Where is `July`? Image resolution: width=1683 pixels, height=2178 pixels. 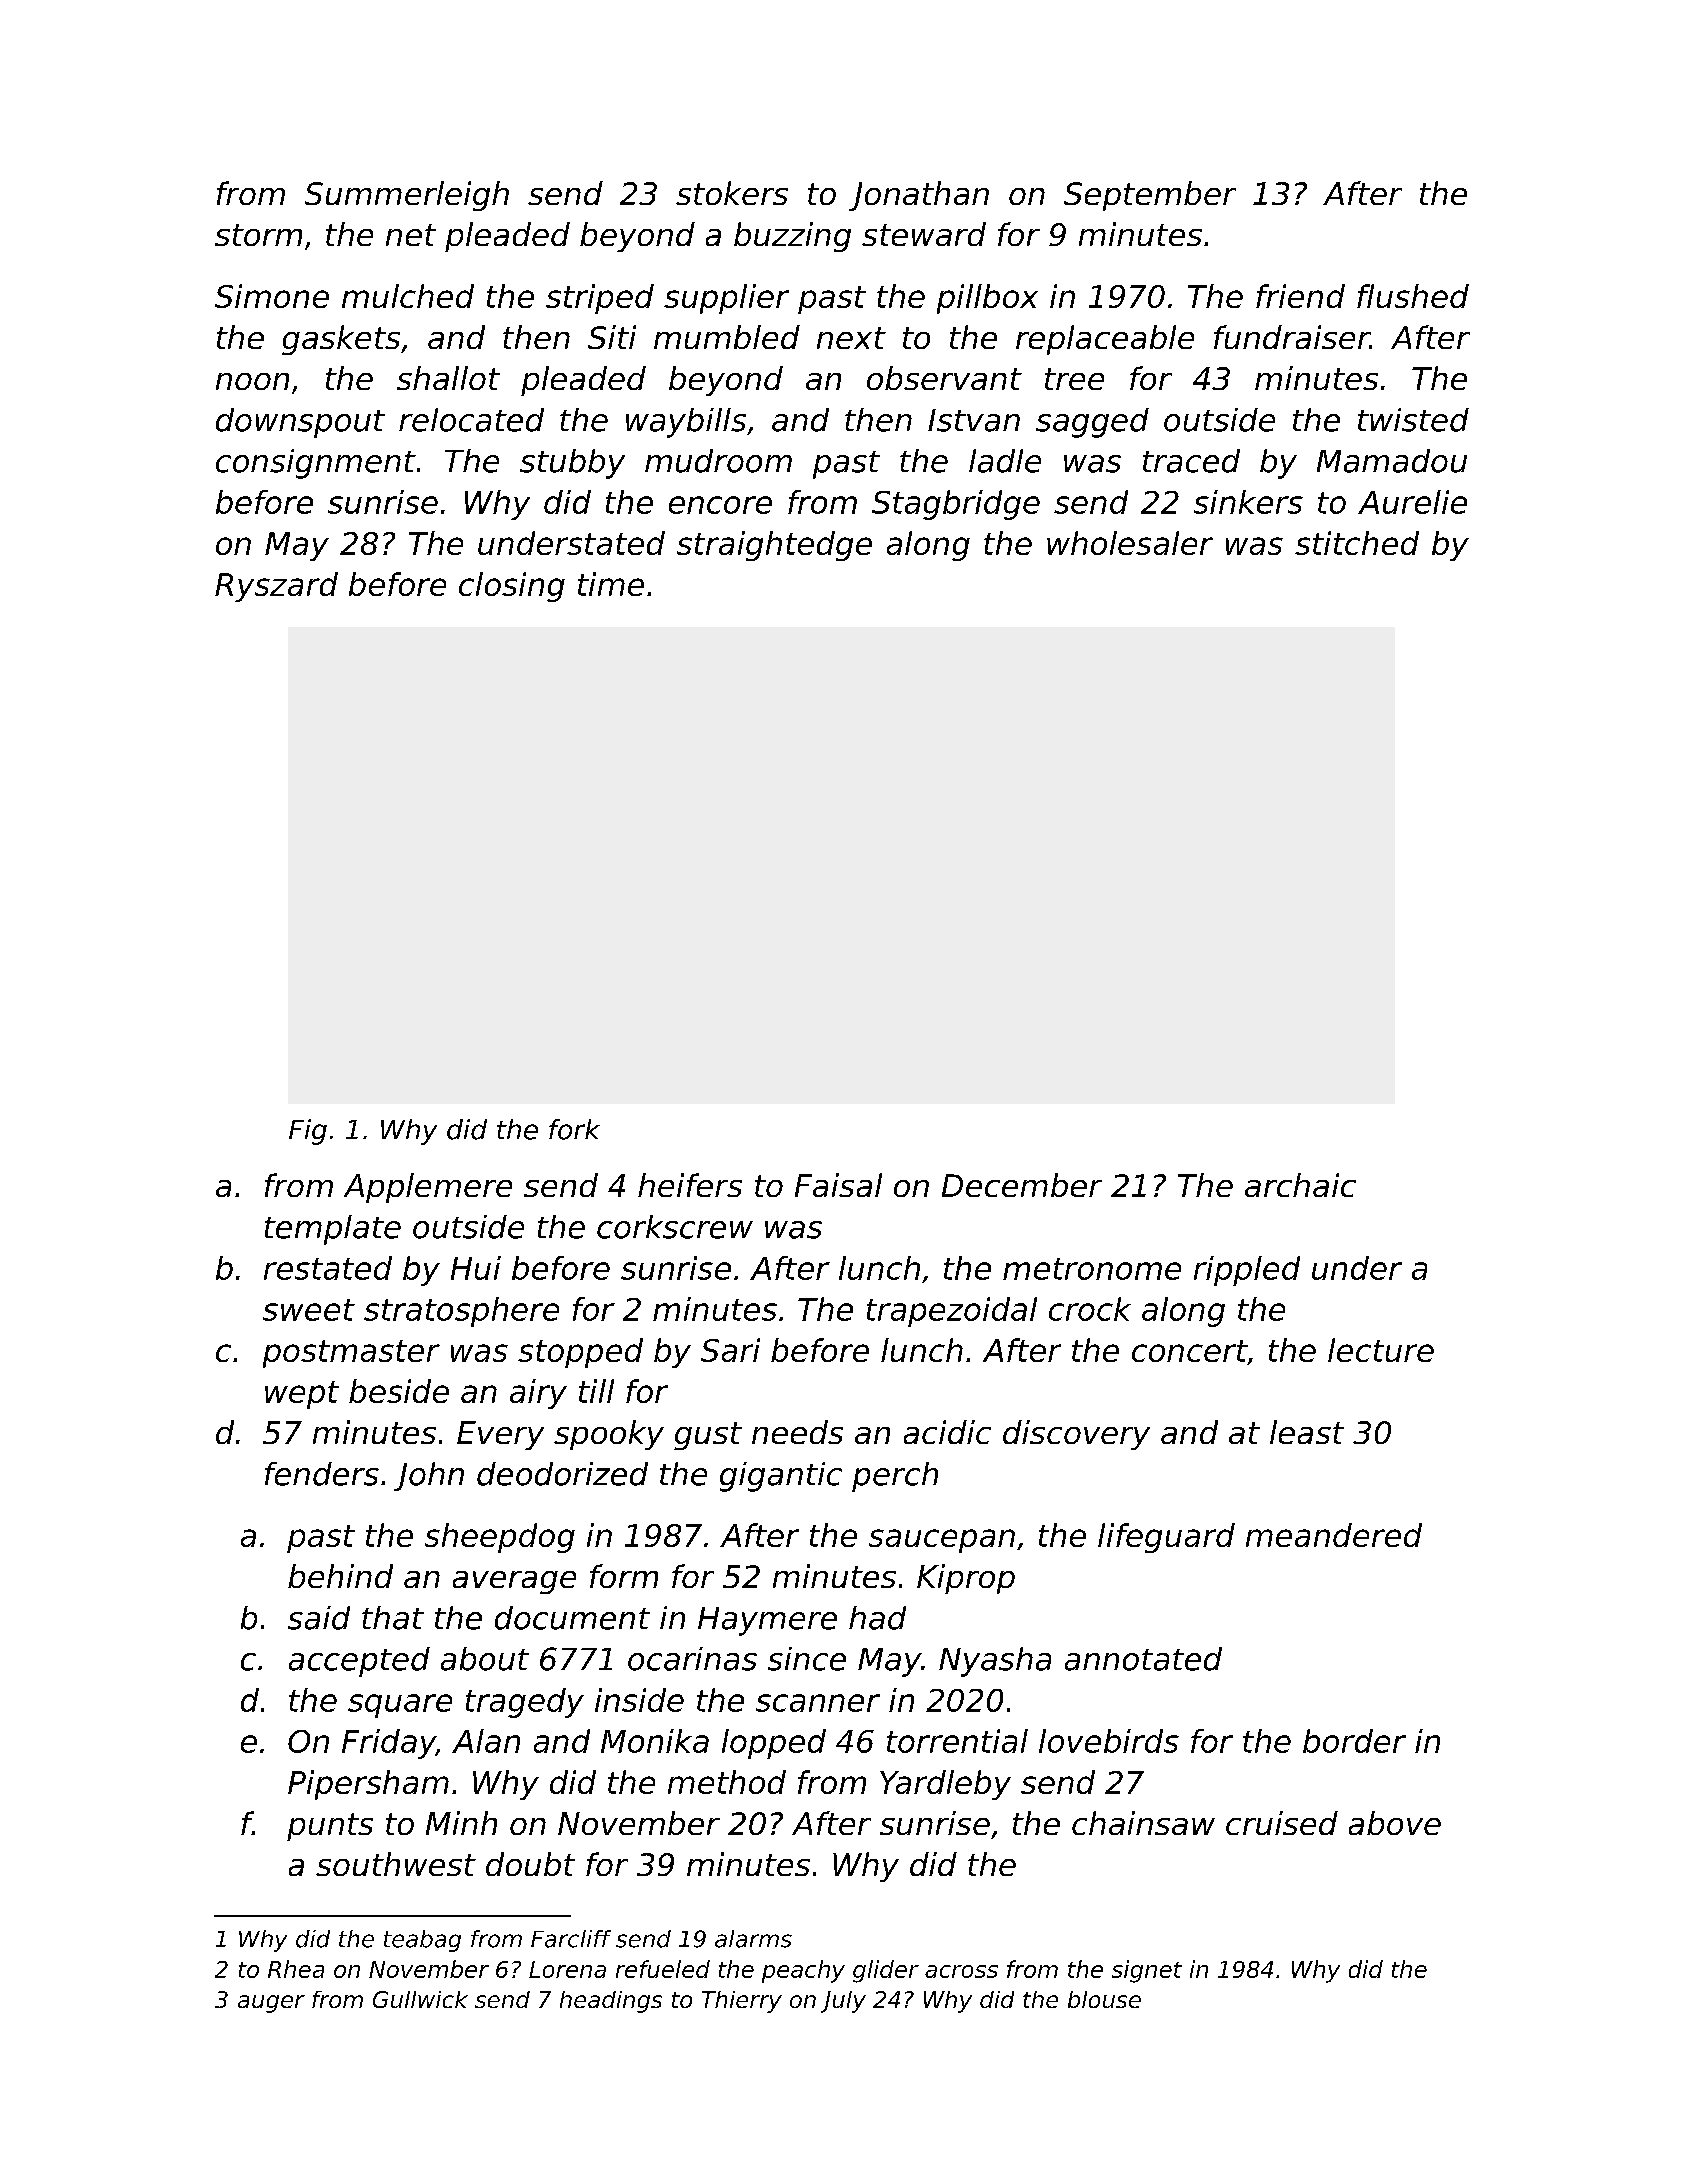 July is located at coordinates (843, 2002).
